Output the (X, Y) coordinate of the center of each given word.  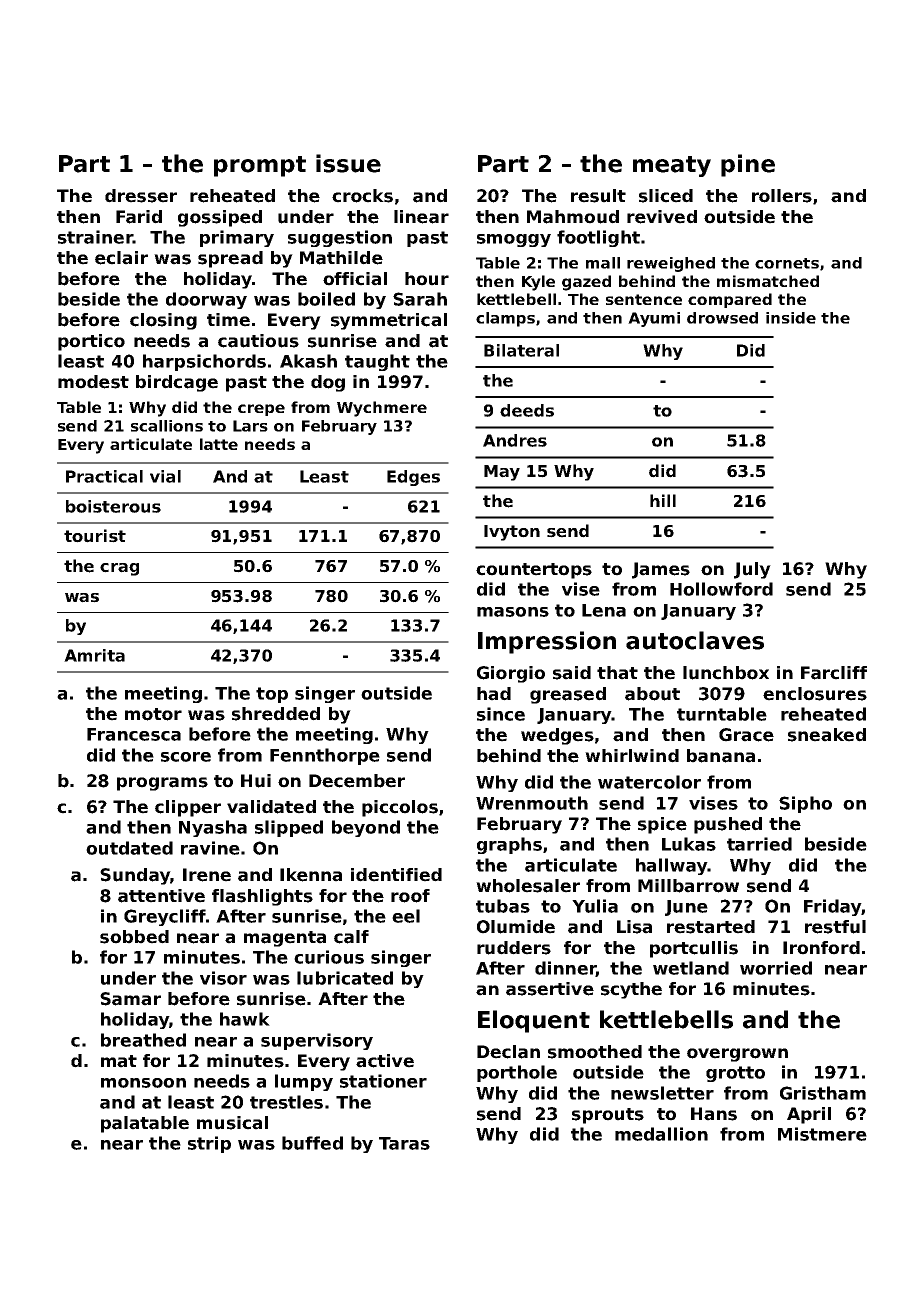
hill (663, 500)
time (228, 320)
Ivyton (512, 533)
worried (776, 968)
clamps (505, 319)
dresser (141, 196)
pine (748, 165)
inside (791, 318)
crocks (362, 196)
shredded (276, 714)
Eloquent (534, 1021)
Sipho (805, 804)
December (357, 781)
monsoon (143, 1083)
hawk (245, 1019)
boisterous (113, 506)
